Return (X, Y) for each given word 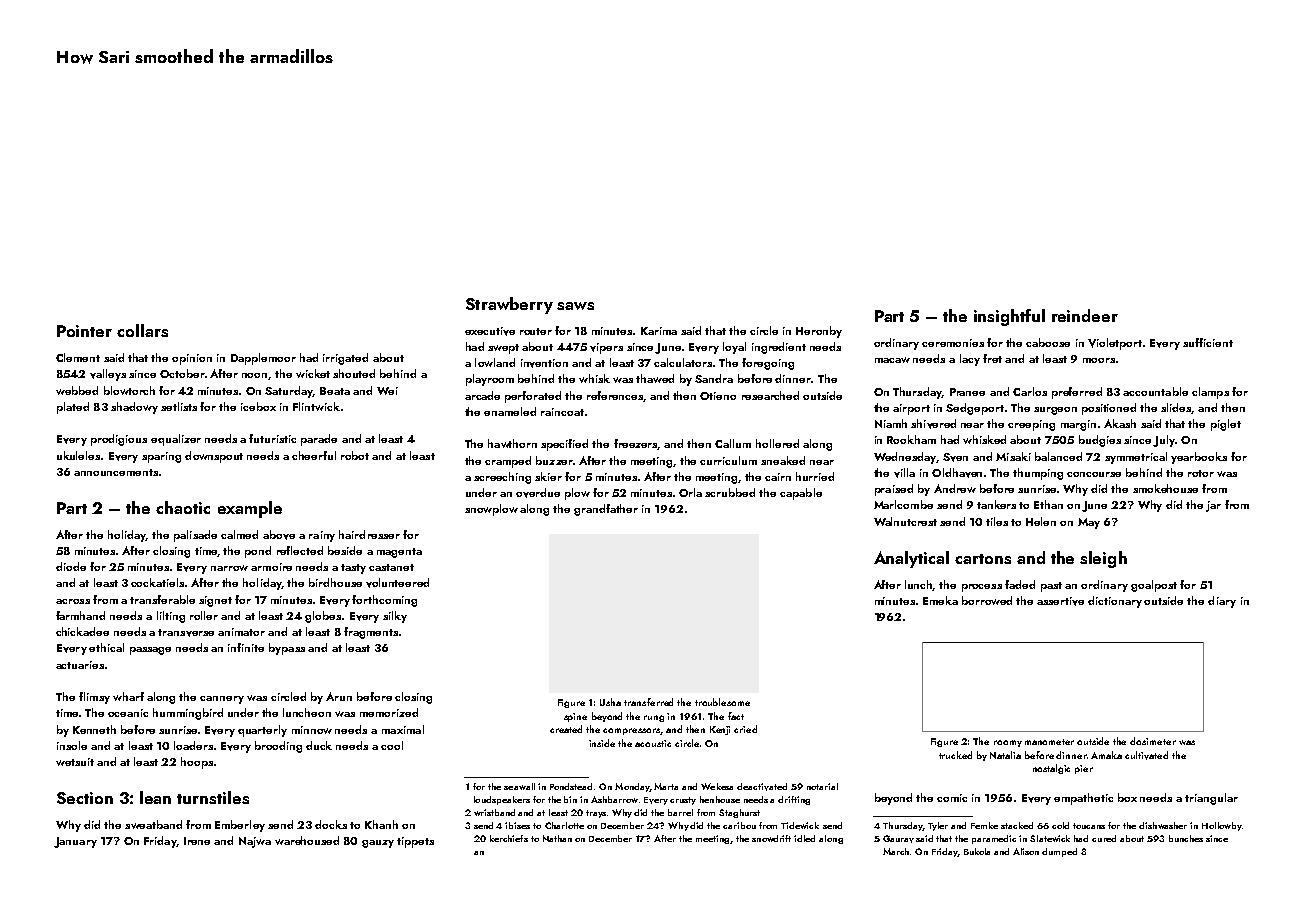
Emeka (940, 600)
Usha (610, 702)
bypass (287, 649)
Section (85, 798)
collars (142, 330)
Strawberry (509, 305)
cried (745, 729)
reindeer (1085, 315)
